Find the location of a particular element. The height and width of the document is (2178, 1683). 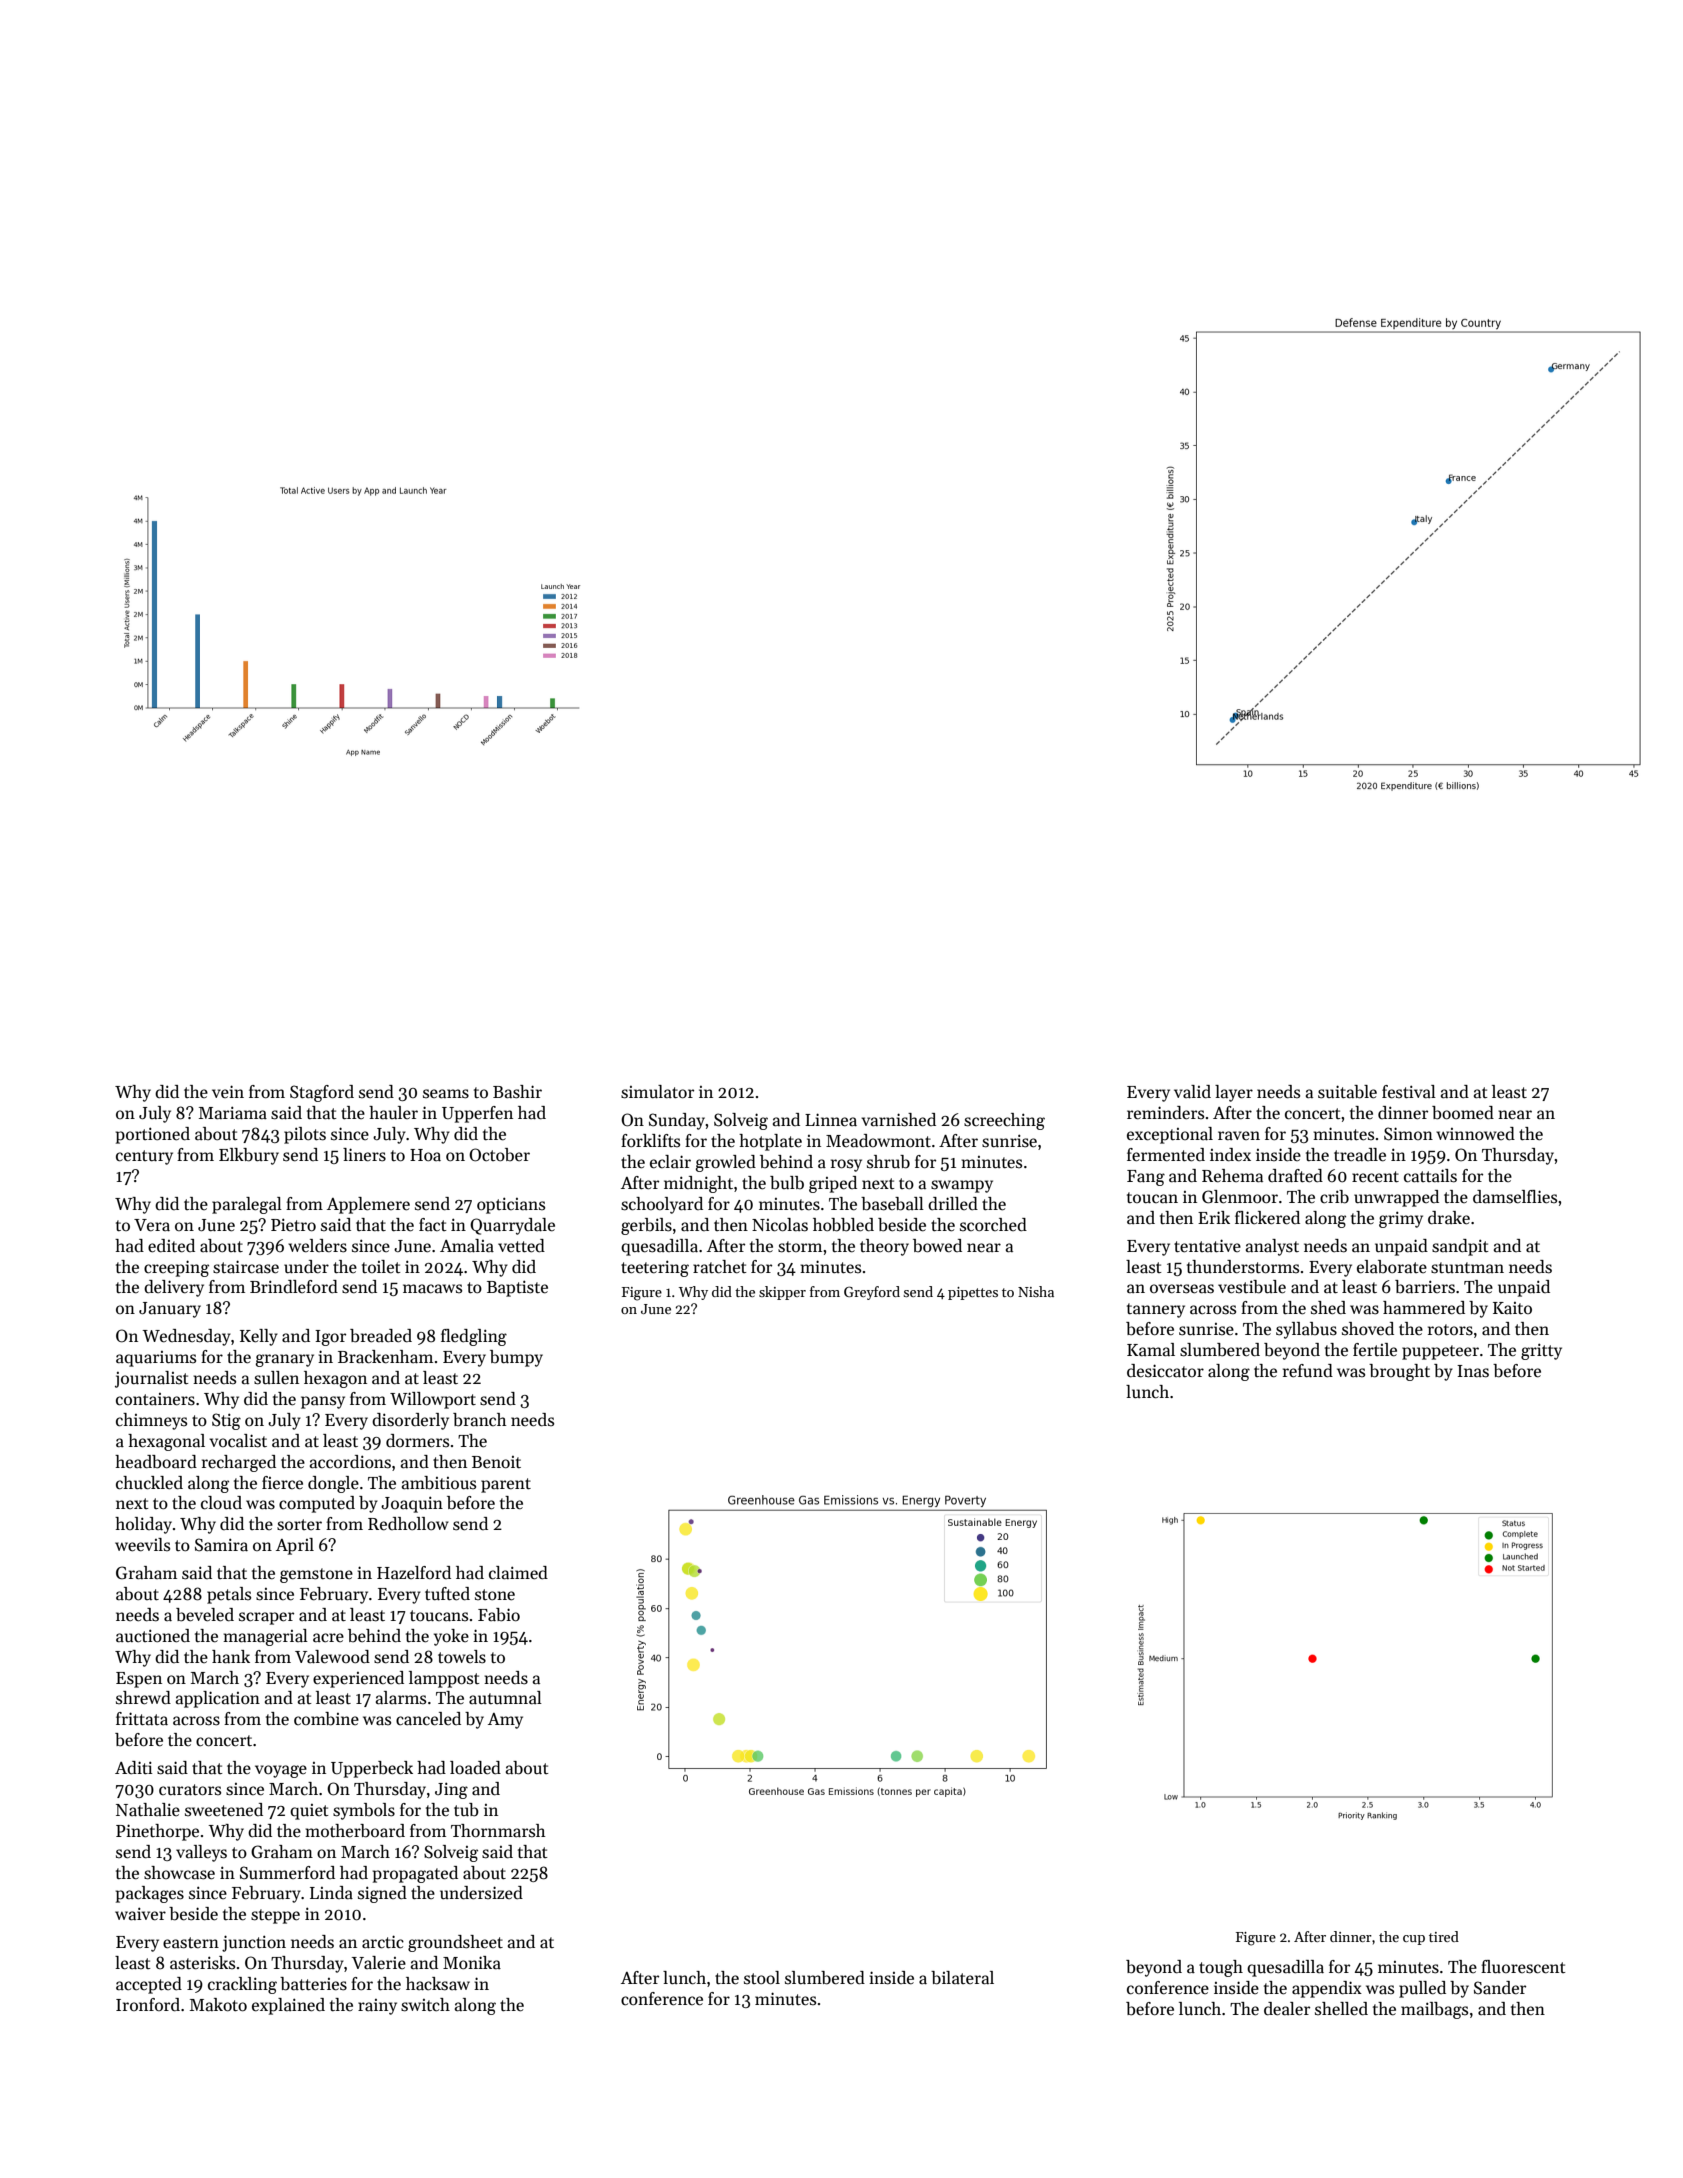

Ironford is located at coordinates (148, 2005).
